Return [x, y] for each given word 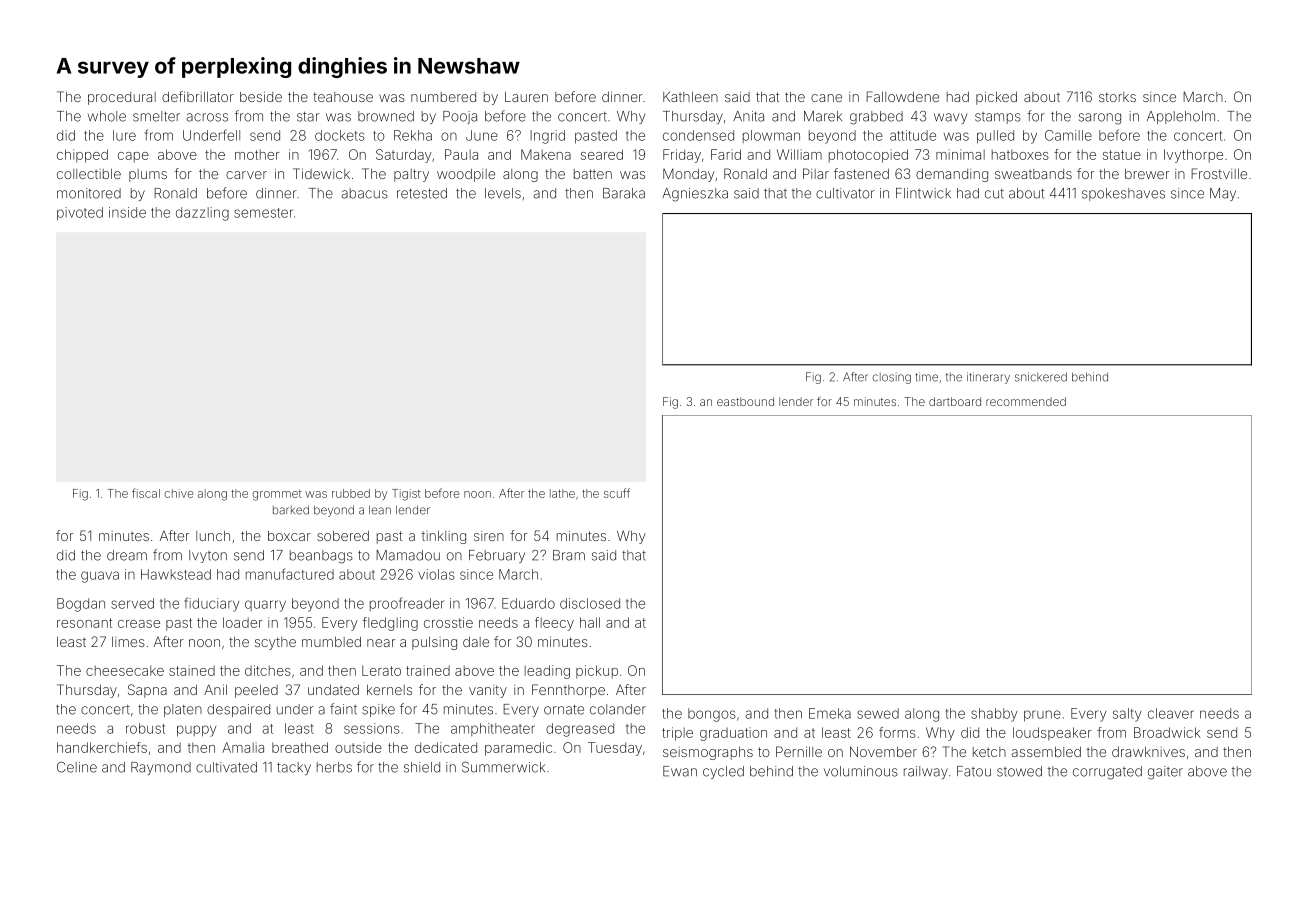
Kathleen [690, 97]
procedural [122, 98]
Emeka [830, 713]
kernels [389, 690]
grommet [276, 495]
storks [1117, 97]
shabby [994, 715]
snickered [1041, 377]
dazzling [202, 214]
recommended [1026, 401]
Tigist [406, 495]
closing [891, 378]
